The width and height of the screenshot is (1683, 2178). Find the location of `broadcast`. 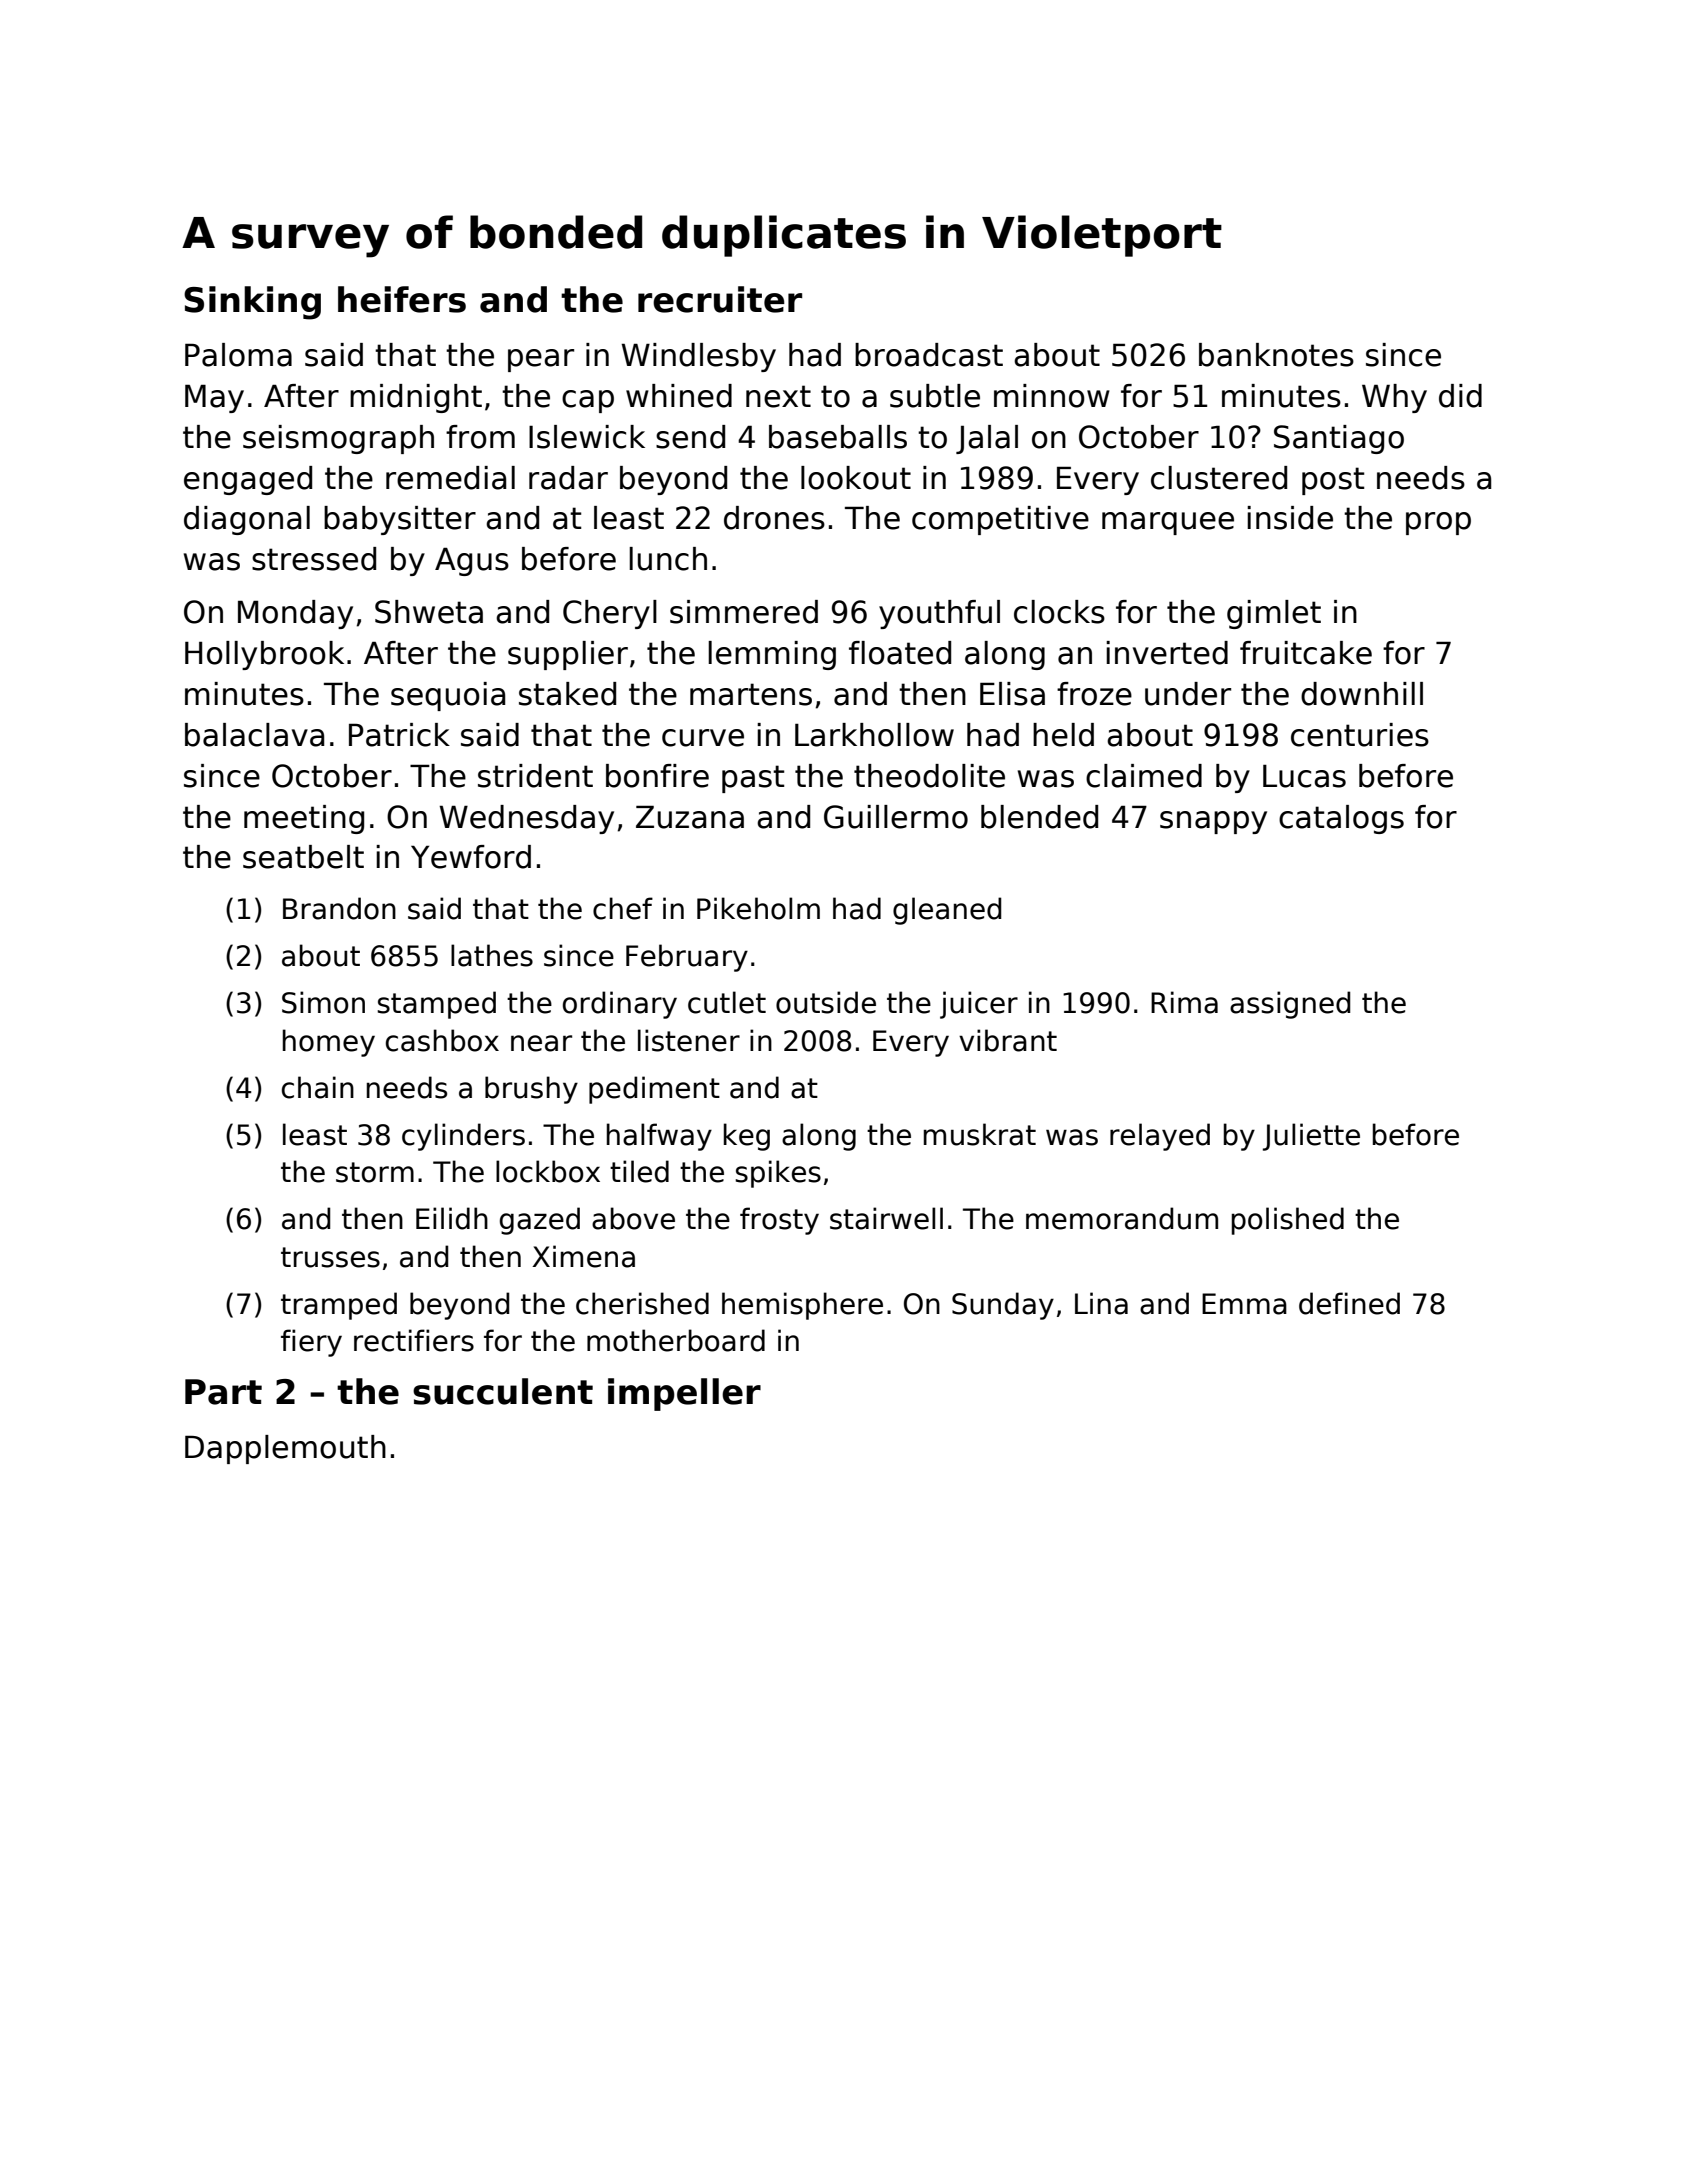

broadcast is located at coordinates (929, 355).
